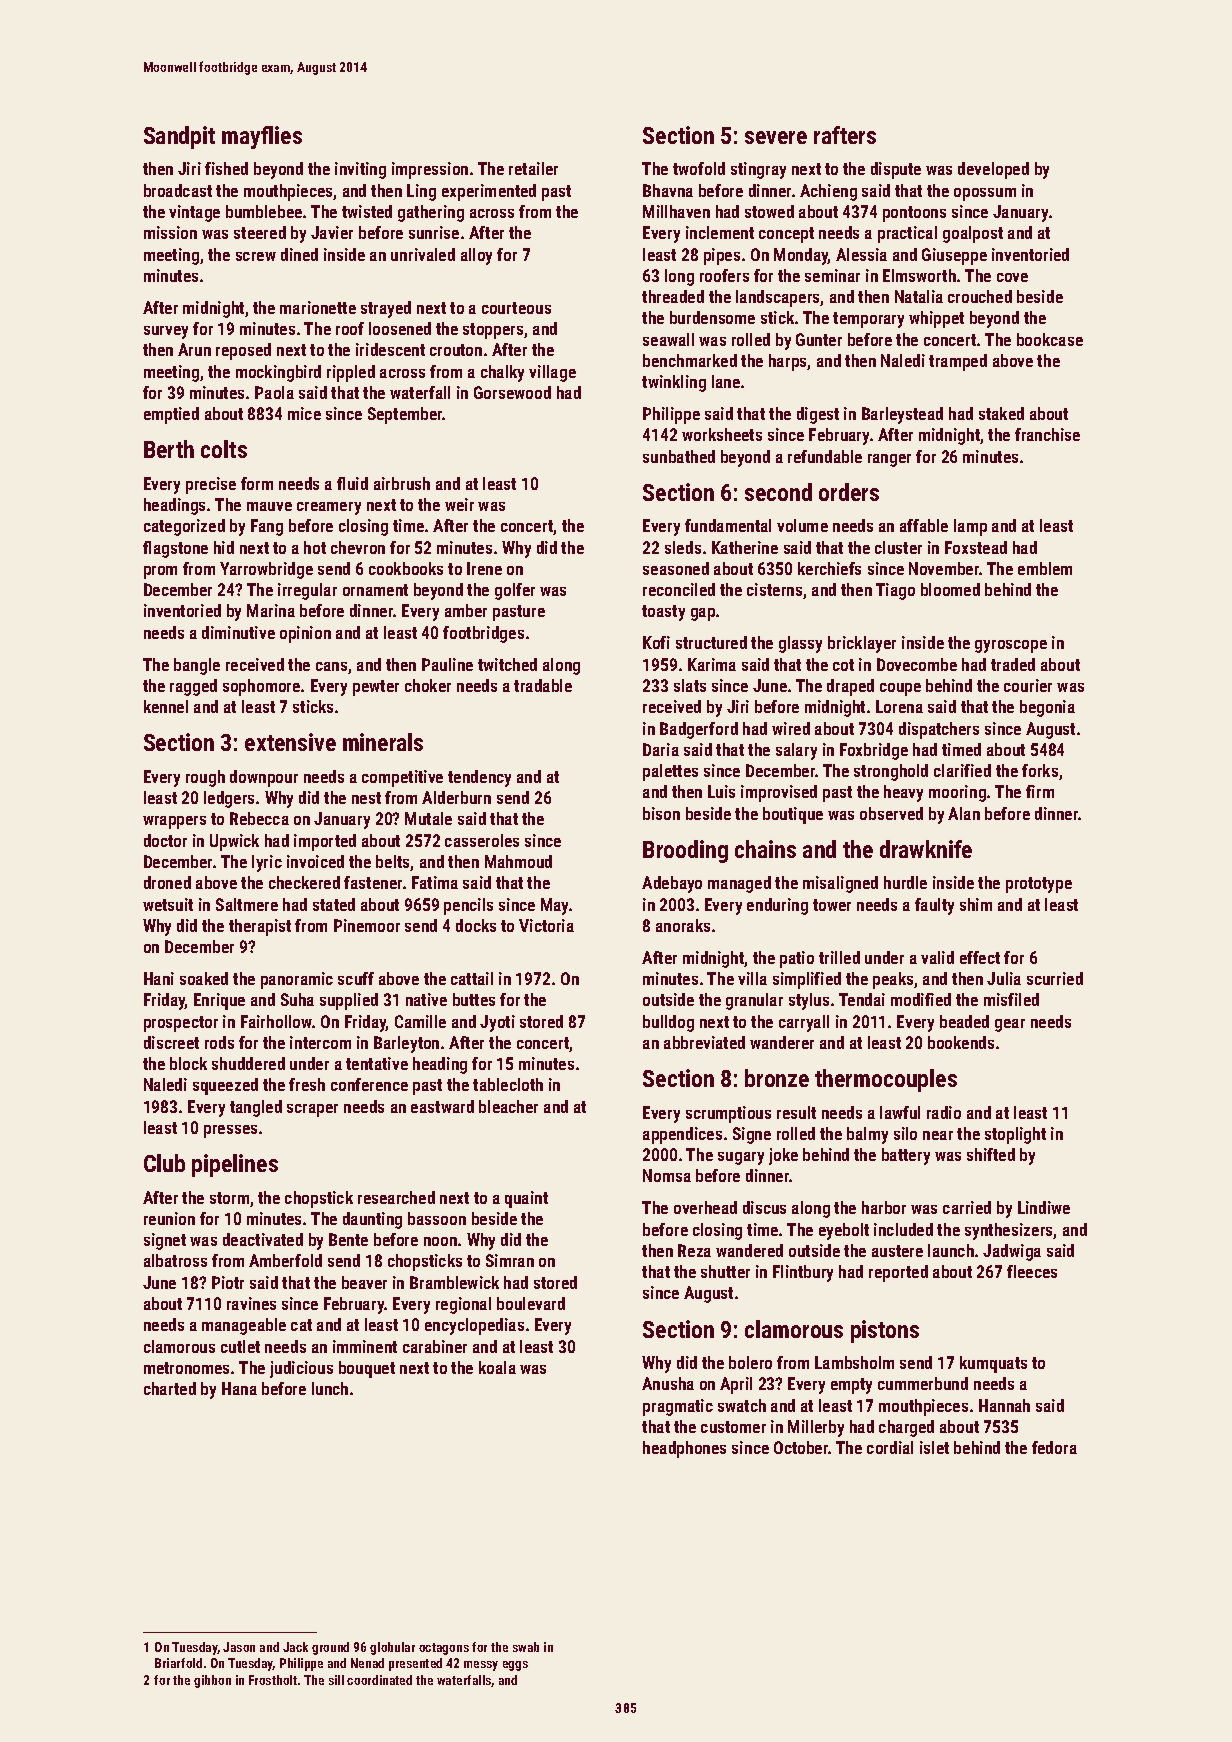 The width and height of the document is (1232, 1742). What do you see at coordinates (690, 360) in the document?
I see `benchmarked` at bounding box center [690, 360].
